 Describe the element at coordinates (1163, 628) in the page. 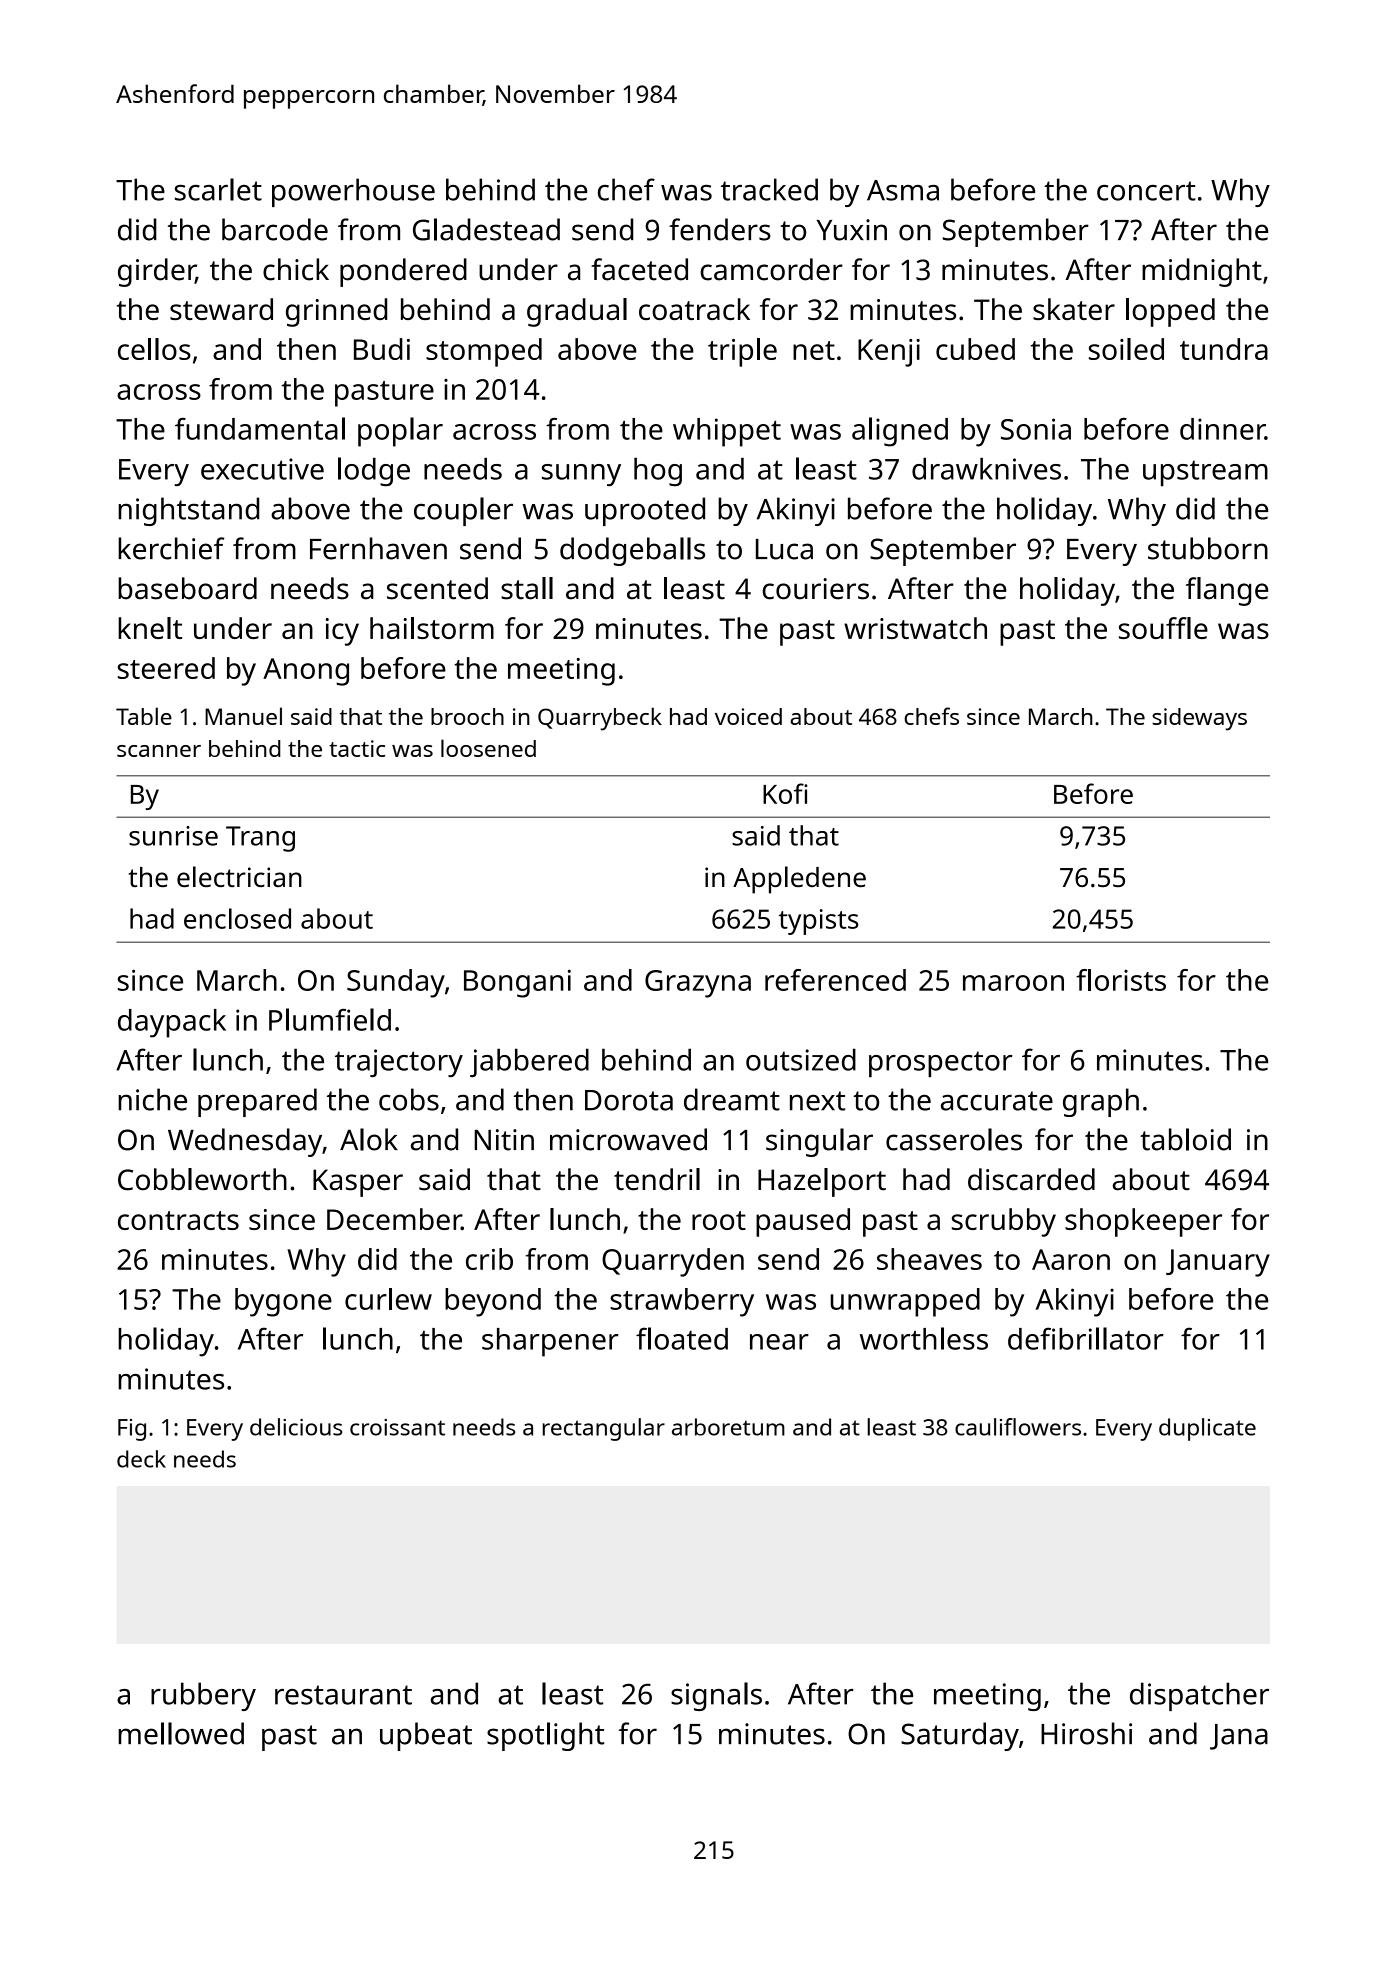

I see `souffle` at that location.
